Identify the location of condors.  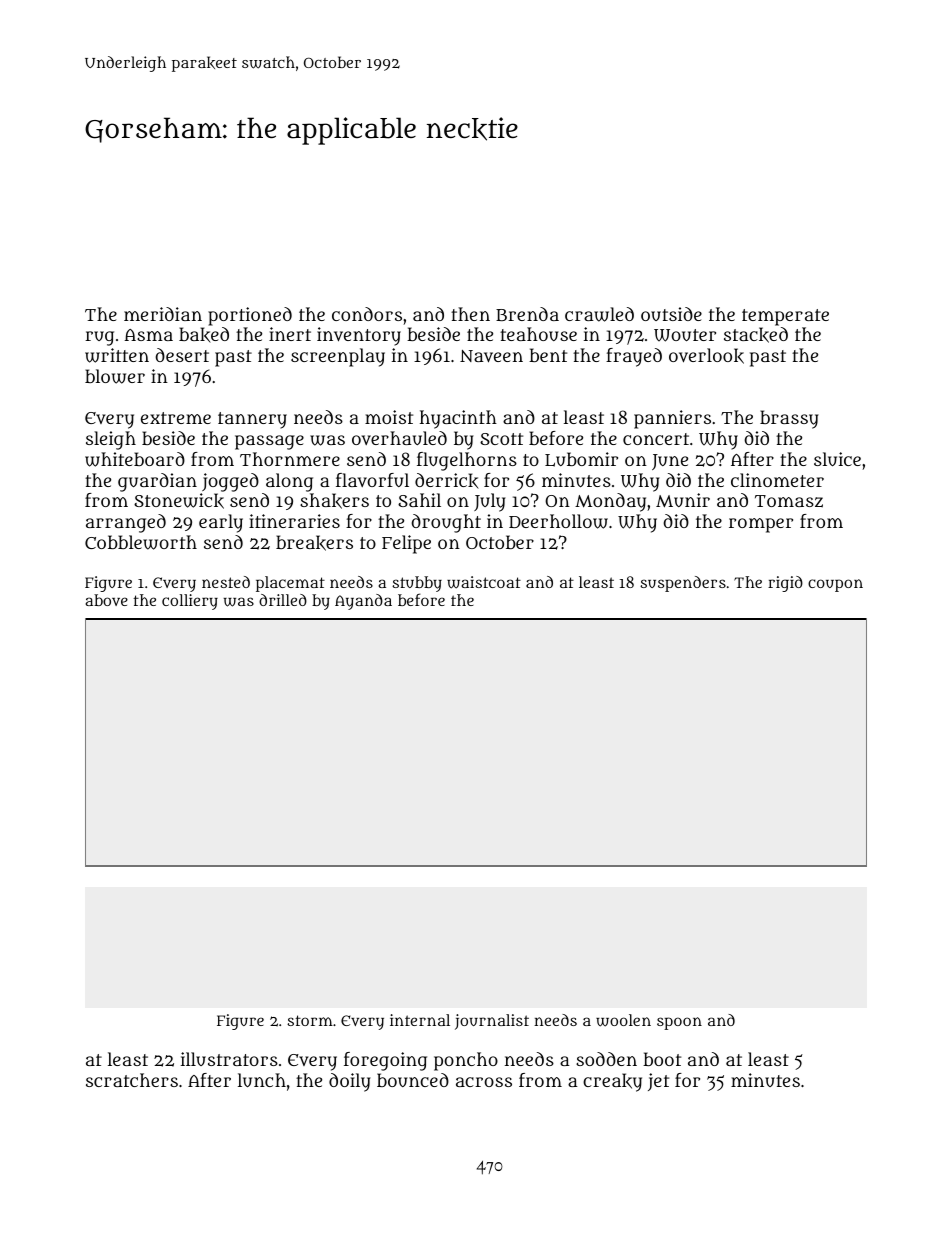
(367, 314).
